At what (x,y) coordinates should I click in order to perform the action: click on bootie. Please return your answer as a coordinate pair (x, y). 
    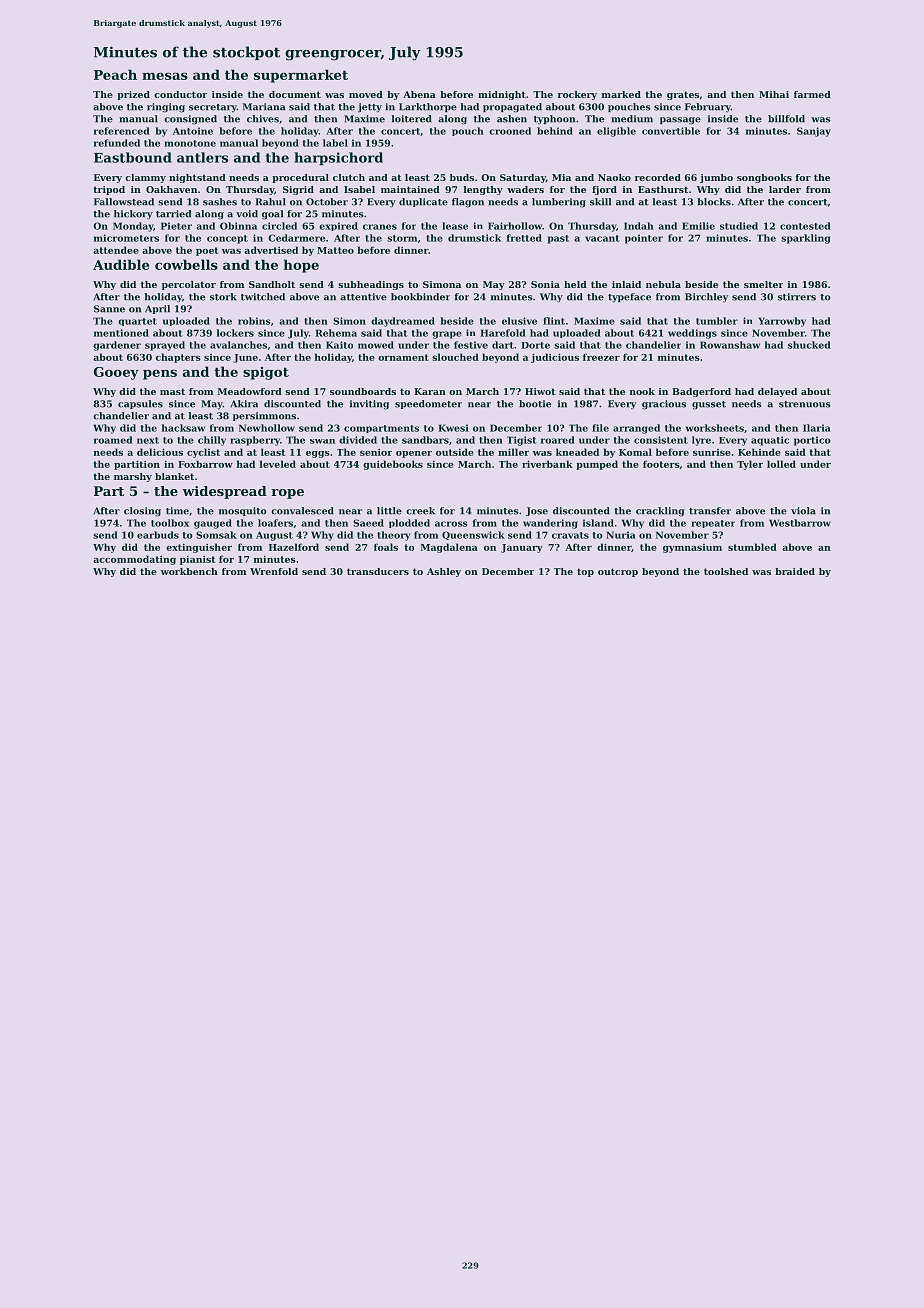
    Looking at the image, I should click on (535, 404).
